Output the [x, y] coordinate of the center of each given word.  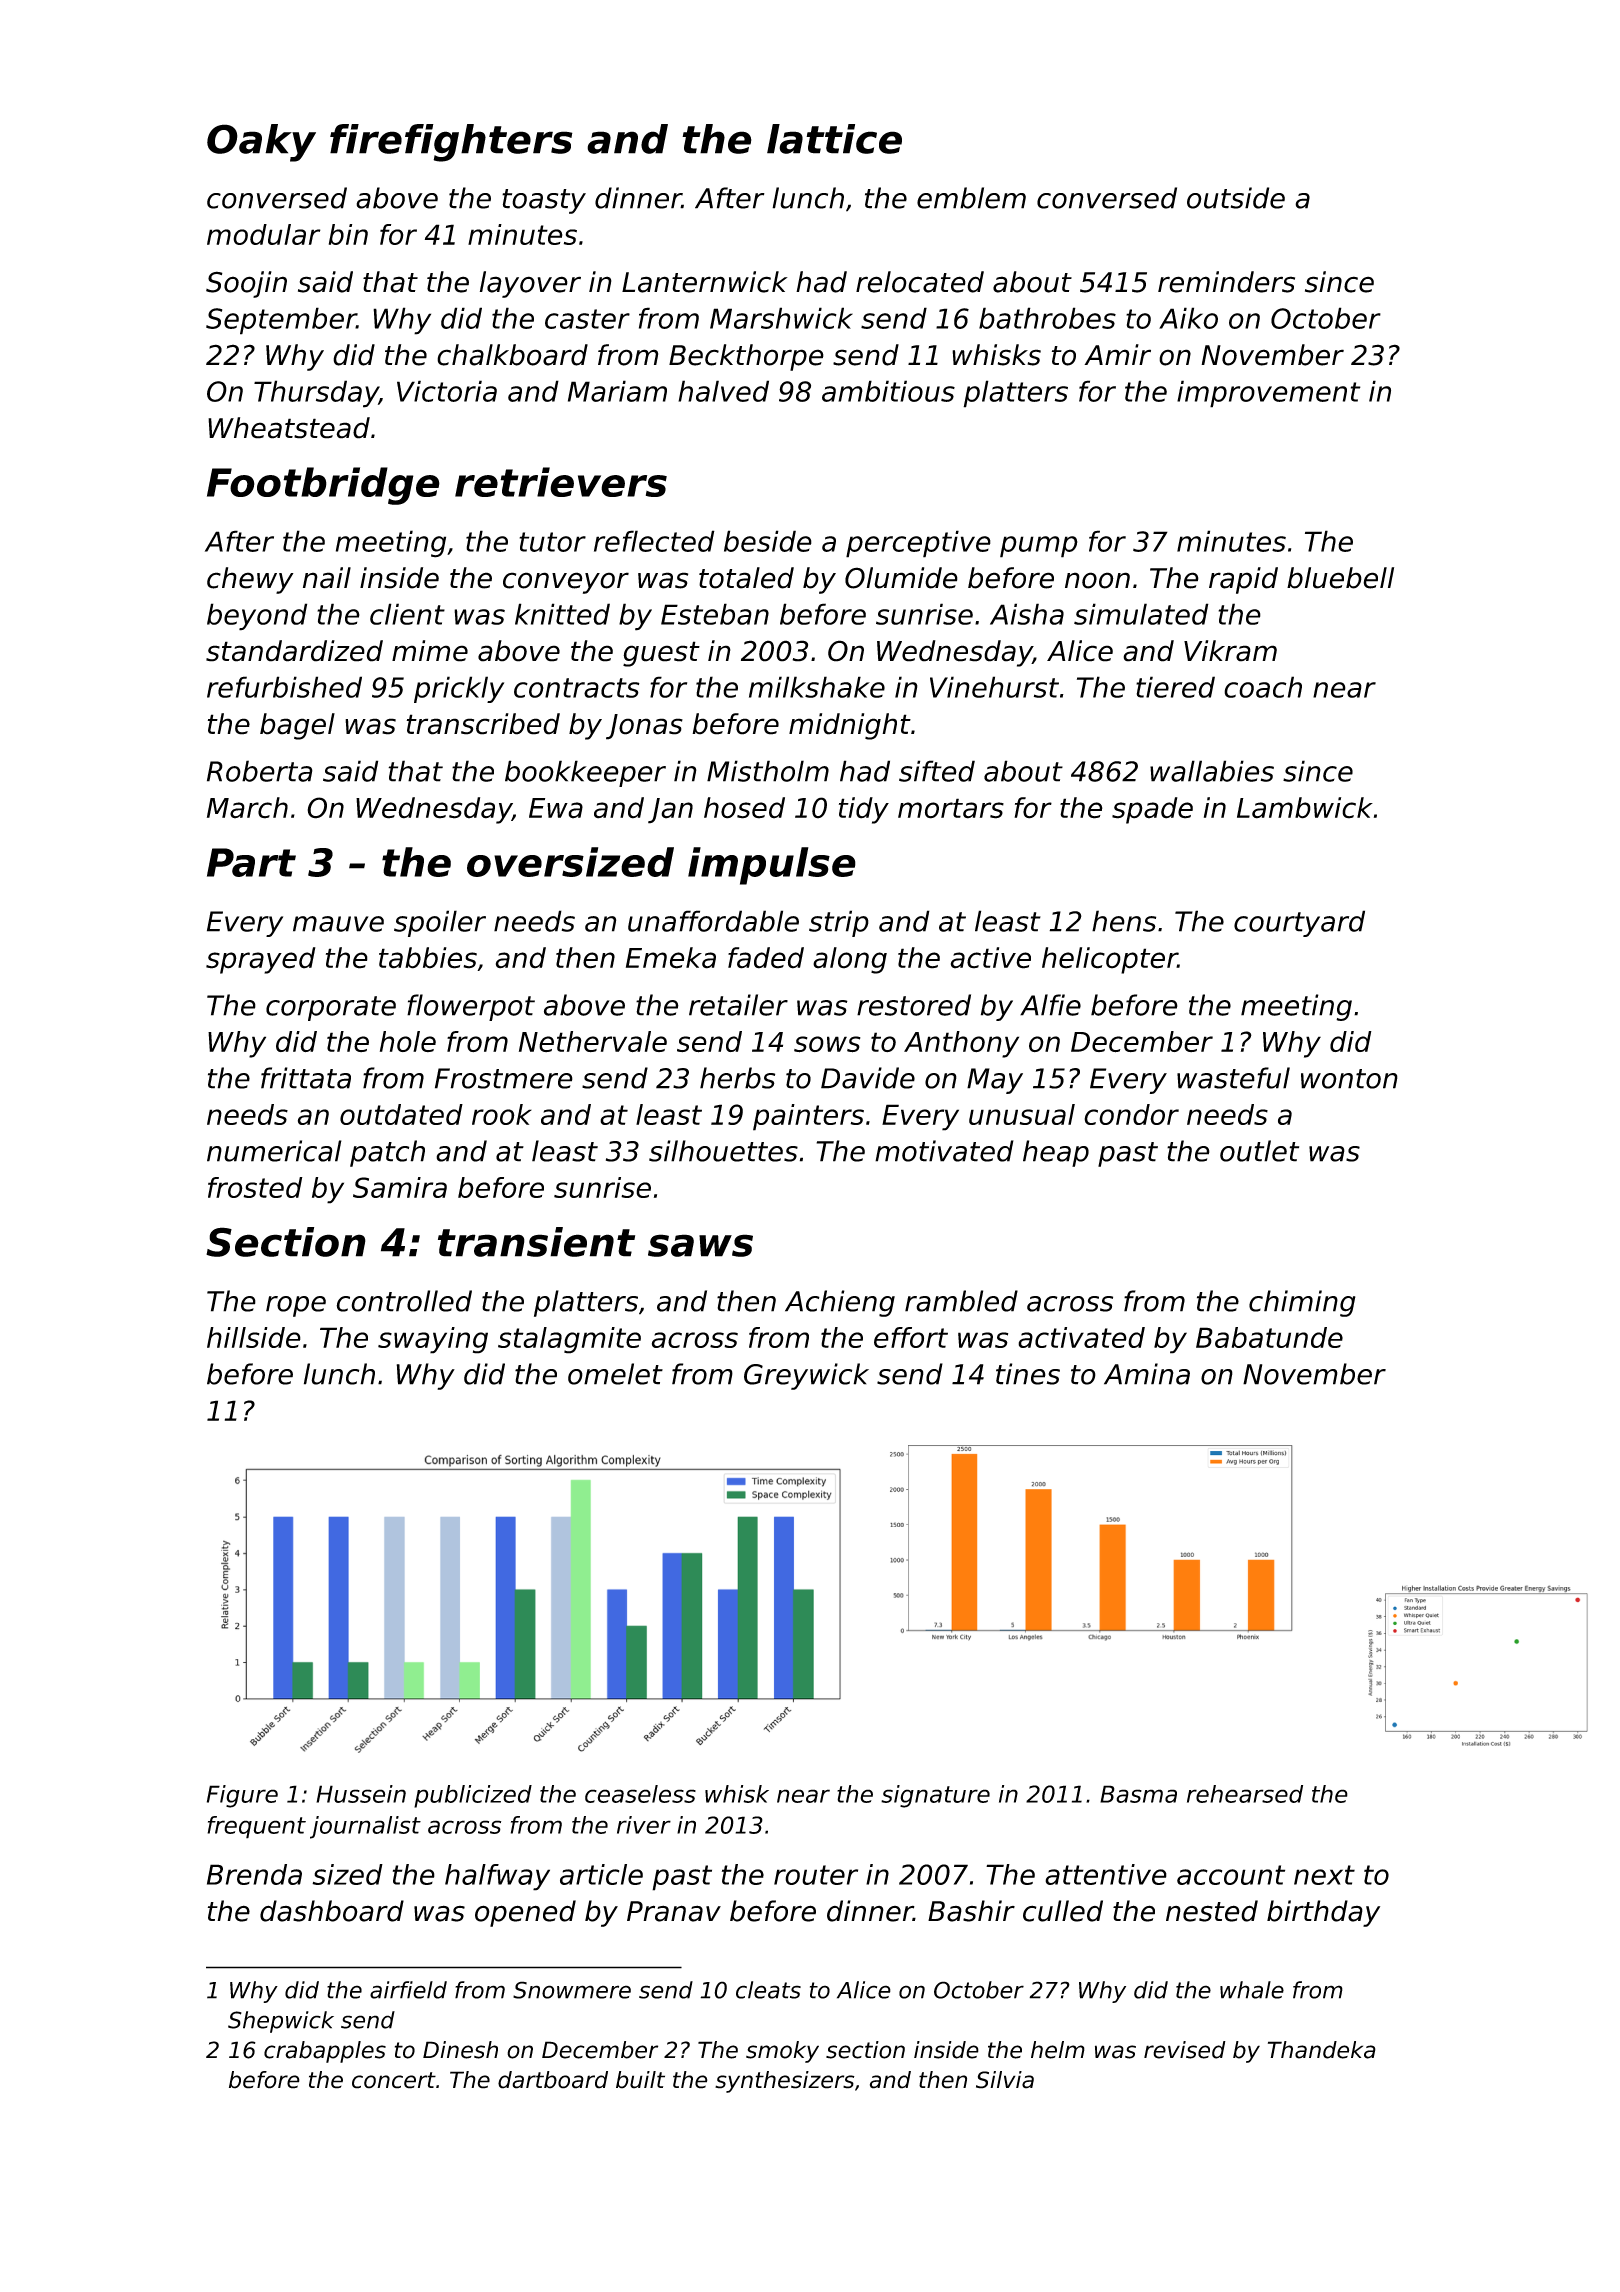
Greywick [806, 1376]
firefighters [451, 143]
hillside [254, 1337]
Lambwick [1305, 808]
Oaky [261, 143]
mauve [338, 924]
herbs [737, 1078]
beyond [257, 617]
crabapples [325, 2052]
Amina [1147, 1374]
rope [296, 1306]
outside [1236, 198]
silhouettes [723, 1151]
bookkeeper [585, 773]
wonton [1349, 1079]
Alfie [1050, 1005]
